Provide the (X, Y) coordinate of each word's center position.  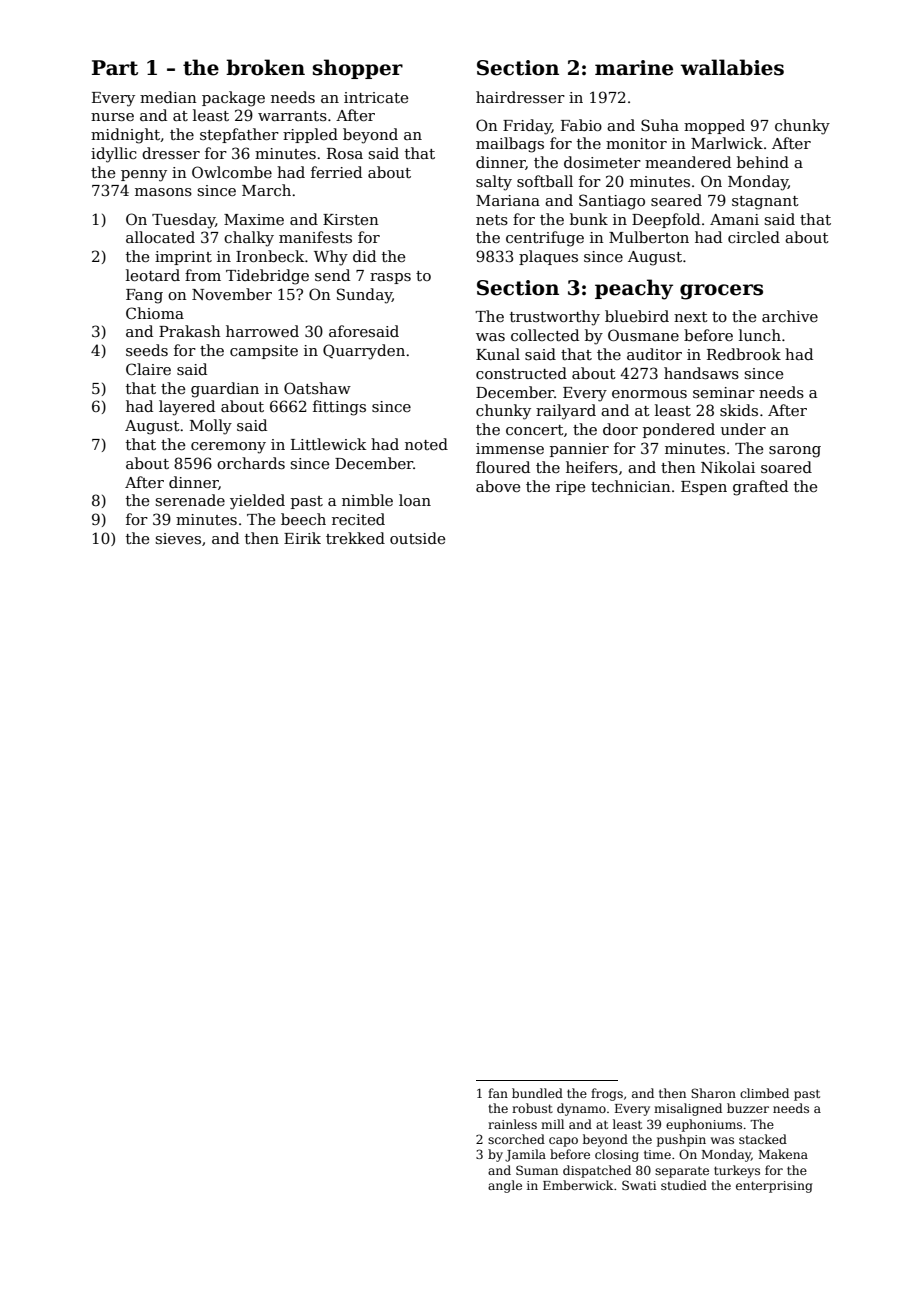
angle (505, 1186)
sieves (178, 538)
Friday (527, 127)
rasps (390, 278)
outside (417, 538)
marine (634, 68)
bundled (537, 1093)
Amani (734, 219)
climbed (764, 1093)
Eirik (302, 538)
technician (631, 486)
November (232, 294)
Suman (537, 1170)
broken (265, 67)
